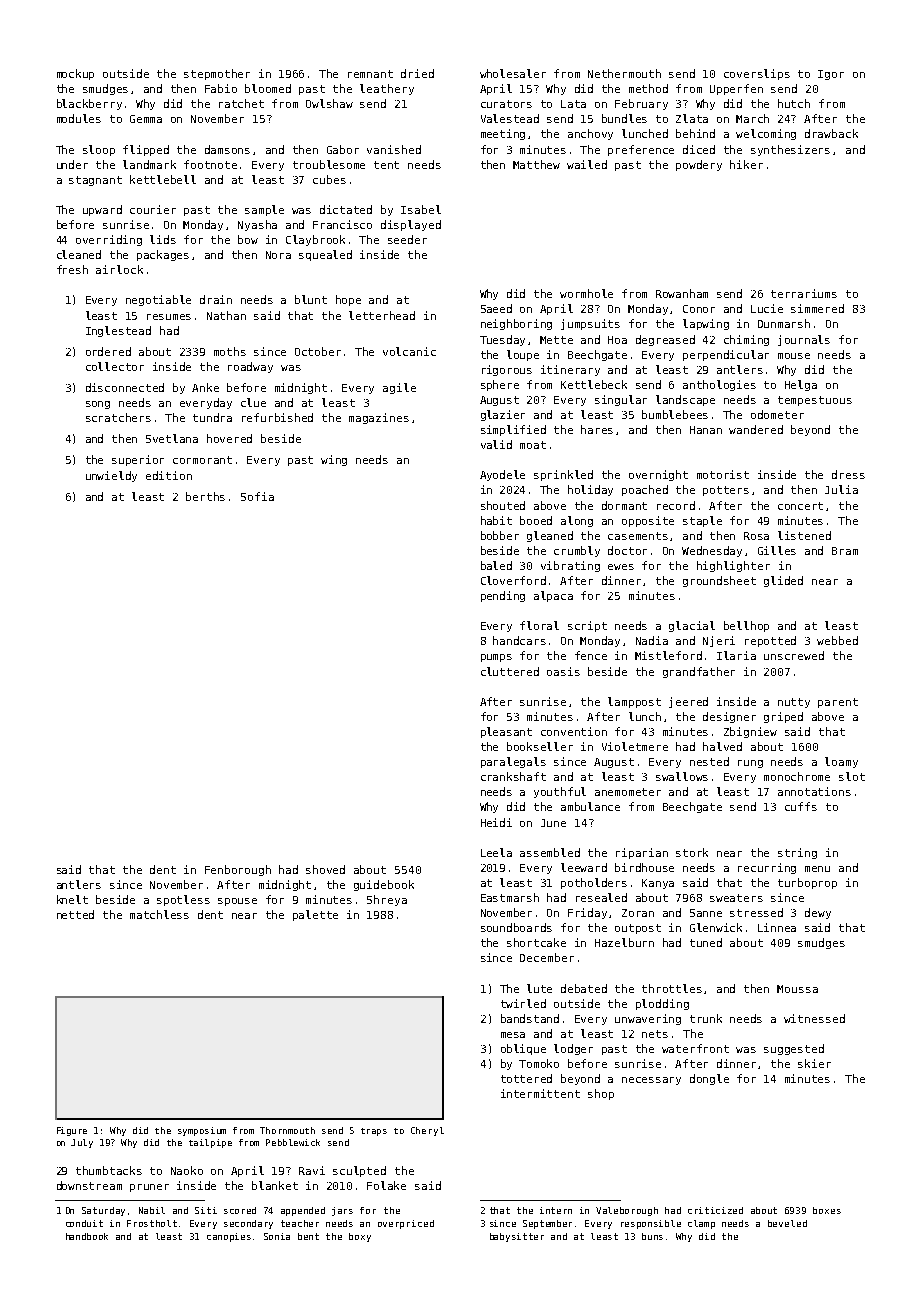 Image resolution: width=924 pixels, height=1308 pixels. Describe the element at coordinates (723, 474) in the page. I see `motorist` at that location.
